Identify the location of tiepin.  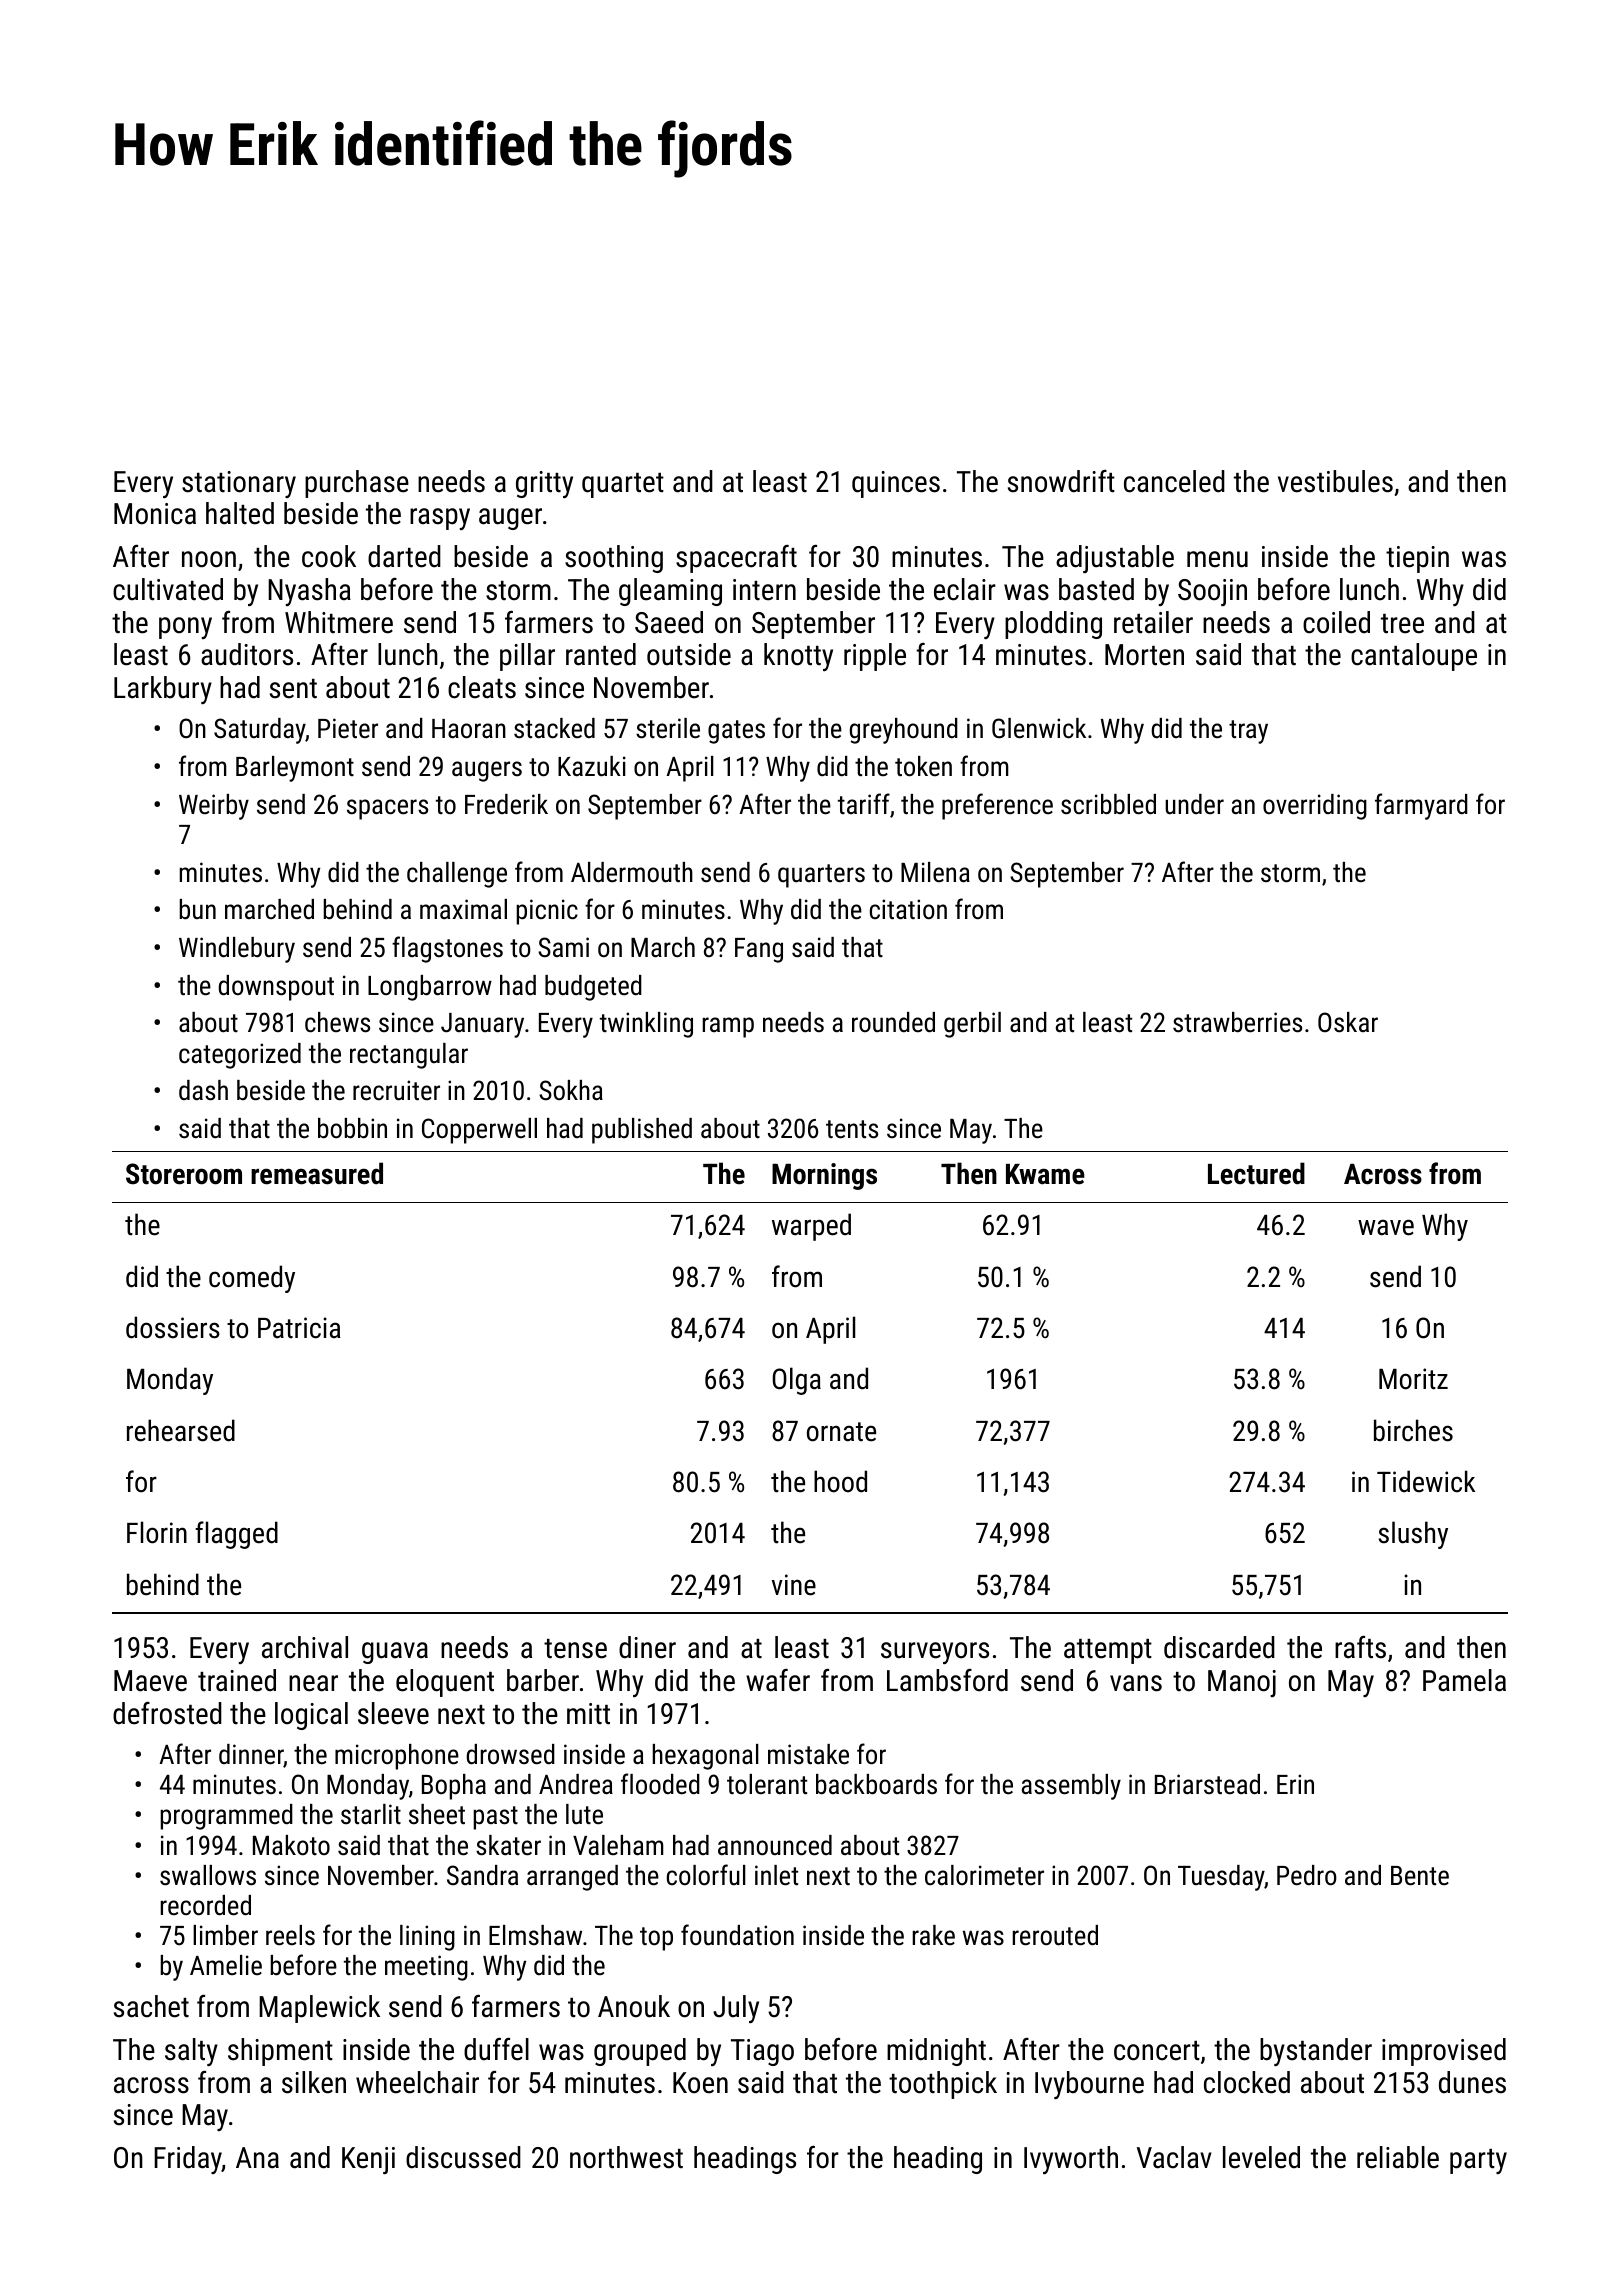
(1417, 559).
